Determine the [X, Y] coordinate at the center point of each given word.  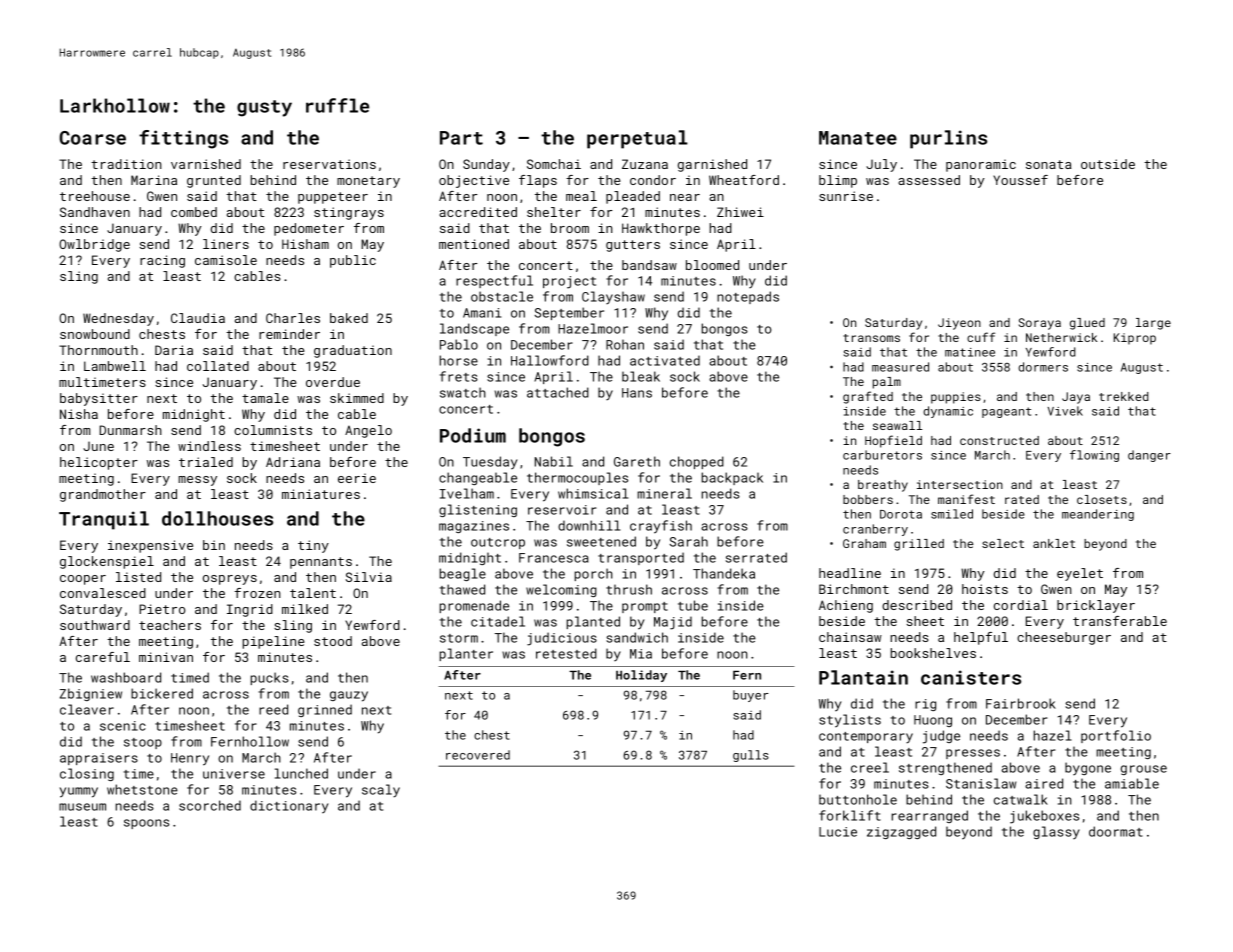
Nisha [79, 414]
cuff [981, 337]
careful [103, 657]
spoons [146, 824]
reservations [329, 164]
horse [459, 360]
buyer [751, 696]
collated [218, 366]
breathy [883, 486]
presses [973, 754]
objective [474, 181]
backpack [732, 478]
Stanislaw [981, 783]
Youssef [1020, 180]
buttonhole [858, 799]
